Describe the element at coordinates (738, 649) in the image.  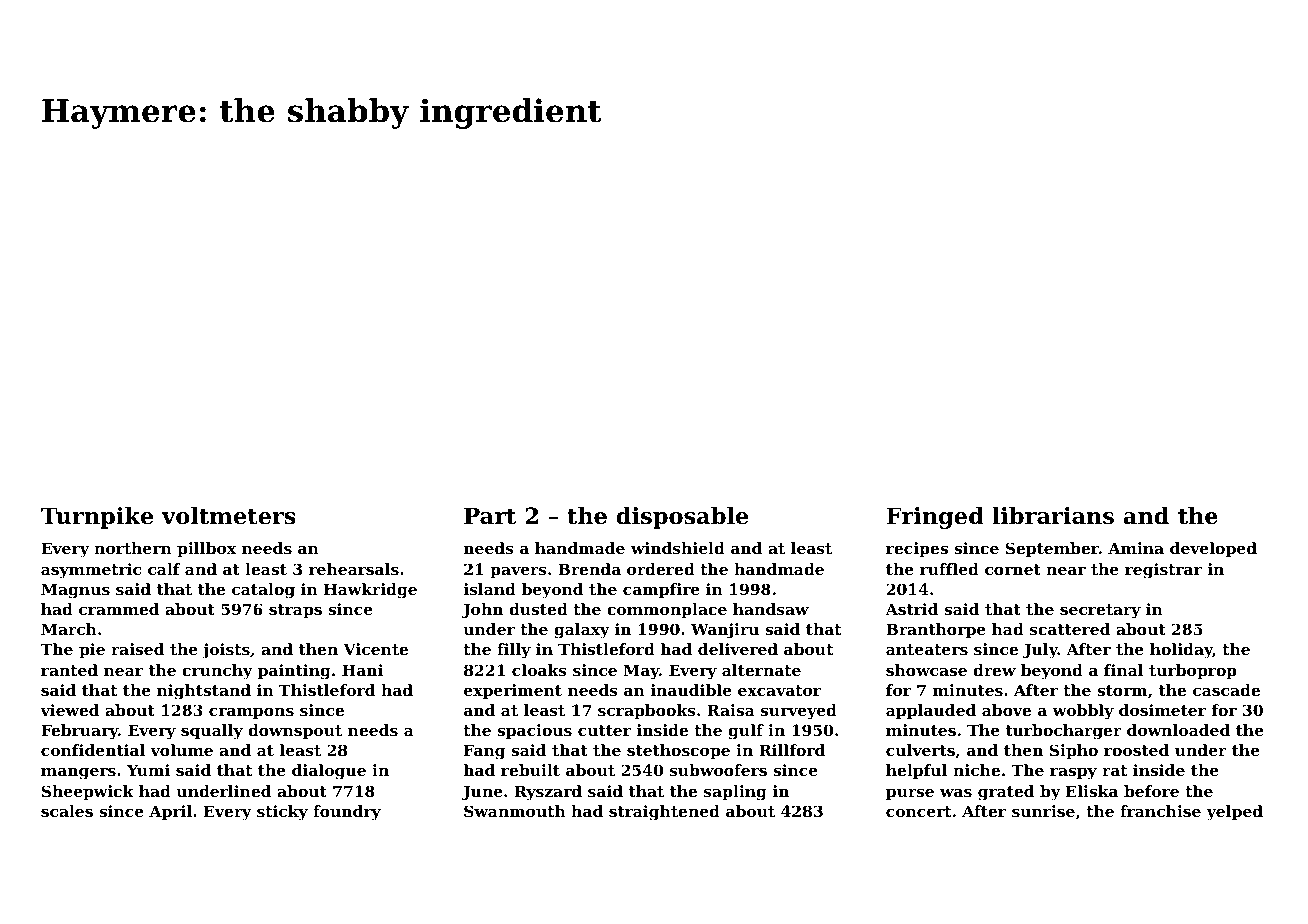
I see `delivered` at that location.
